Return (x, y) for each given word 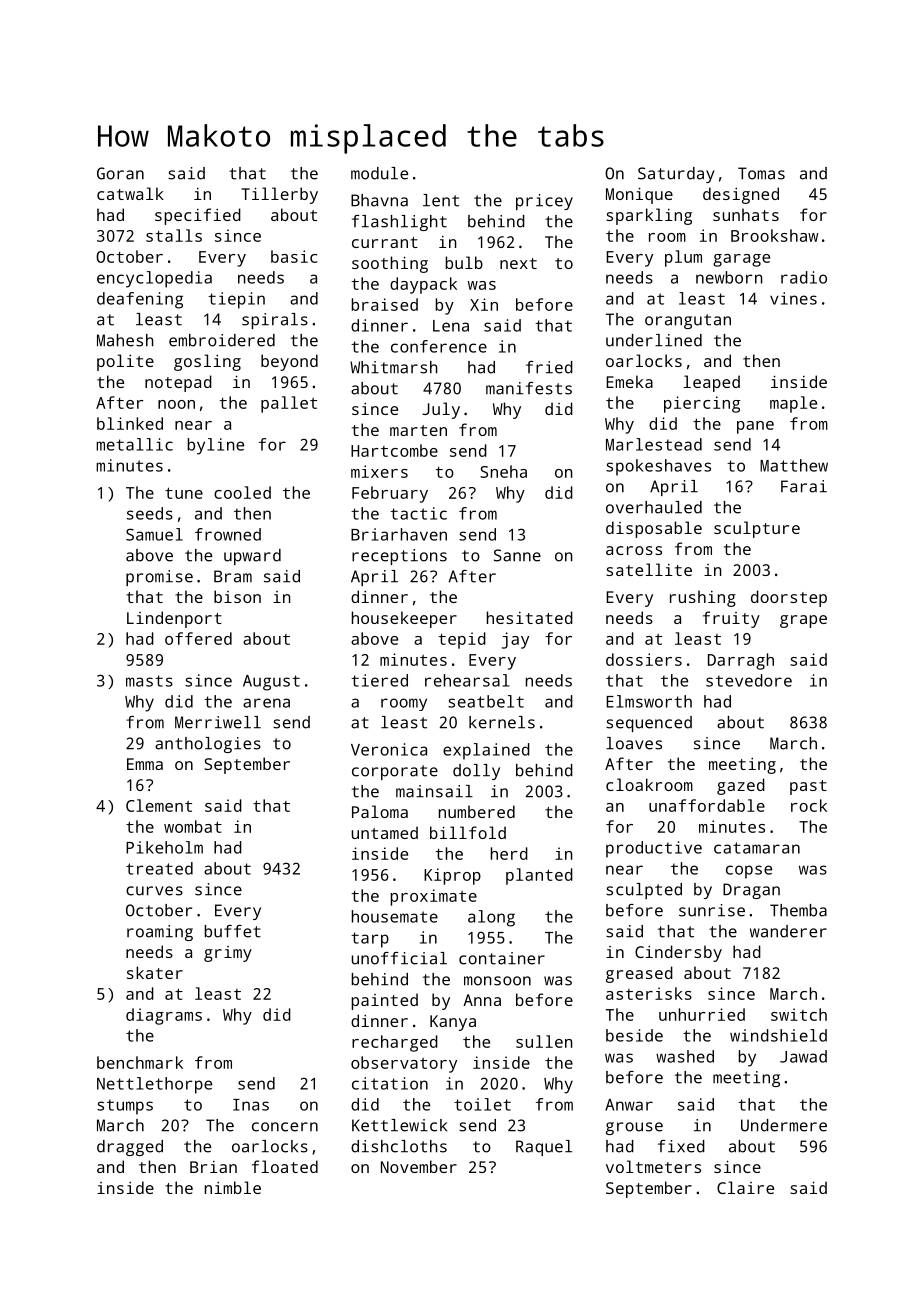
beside (634, 1035)
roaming (160, 933)
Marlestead (654, 444)
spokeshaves (658, 467)
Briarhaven (399, 534)
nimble (233, 1187)
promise (159, 578)
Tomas (761, 173)
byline (215, 446)
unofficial (399, 958)
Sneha (503, 471)
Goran (120, 173)
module (379, 173)
